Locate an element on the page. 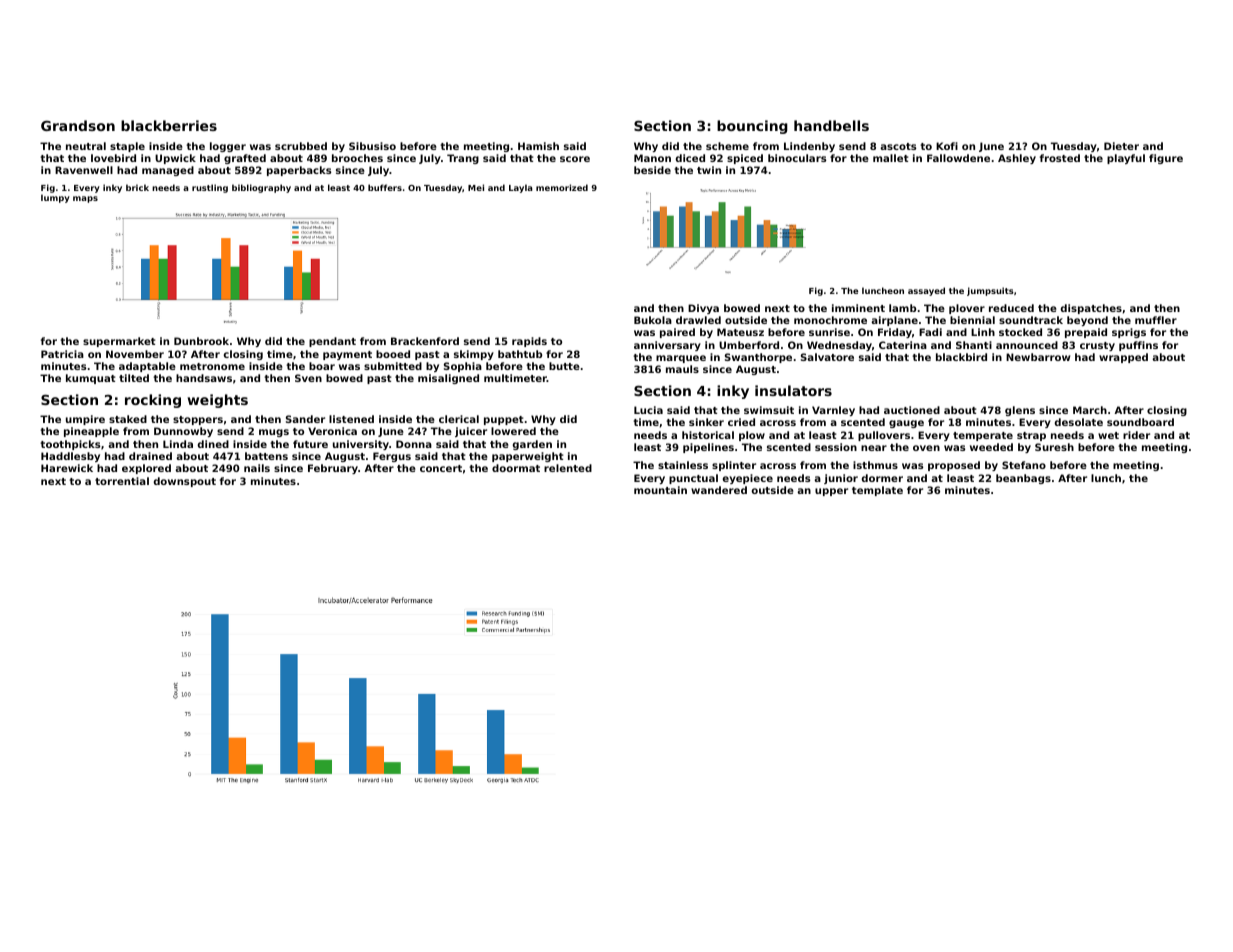 This document has height=952, width=1233. kumquat is located at coordinates (91, 379).
